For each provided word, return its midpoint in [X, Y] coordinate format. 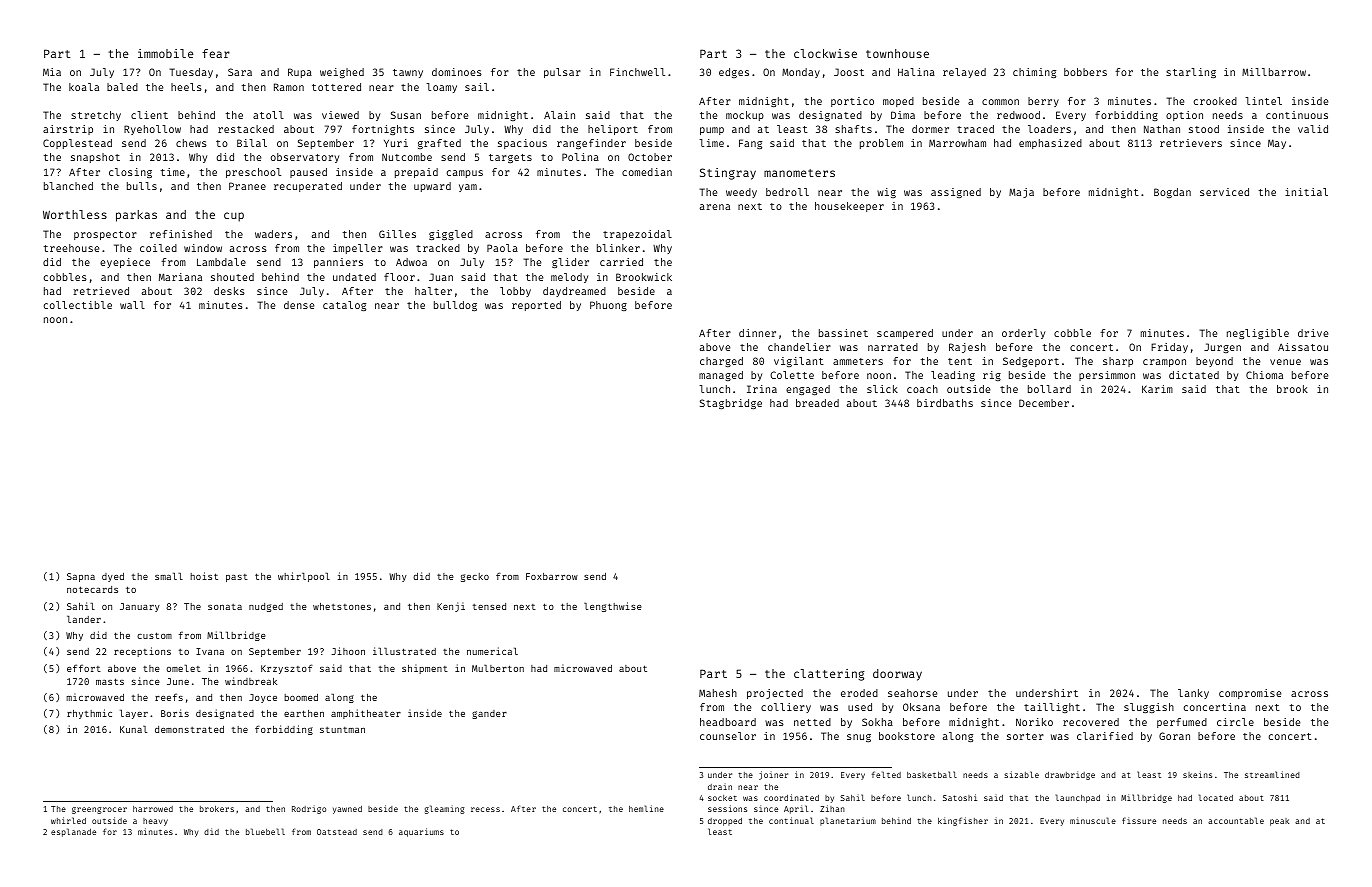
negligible [1258, 334]
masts [110, 681]
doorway [897, 675]
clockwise [825, 53]
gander [489, 714]
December [1044, 403]
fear [216, 53]
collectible [78, 305]
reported [536, 306]
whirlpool [304, 577]
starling [1191, 73]
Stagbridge [731, 404]
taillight [1052, 708]
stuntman [342, 730]
